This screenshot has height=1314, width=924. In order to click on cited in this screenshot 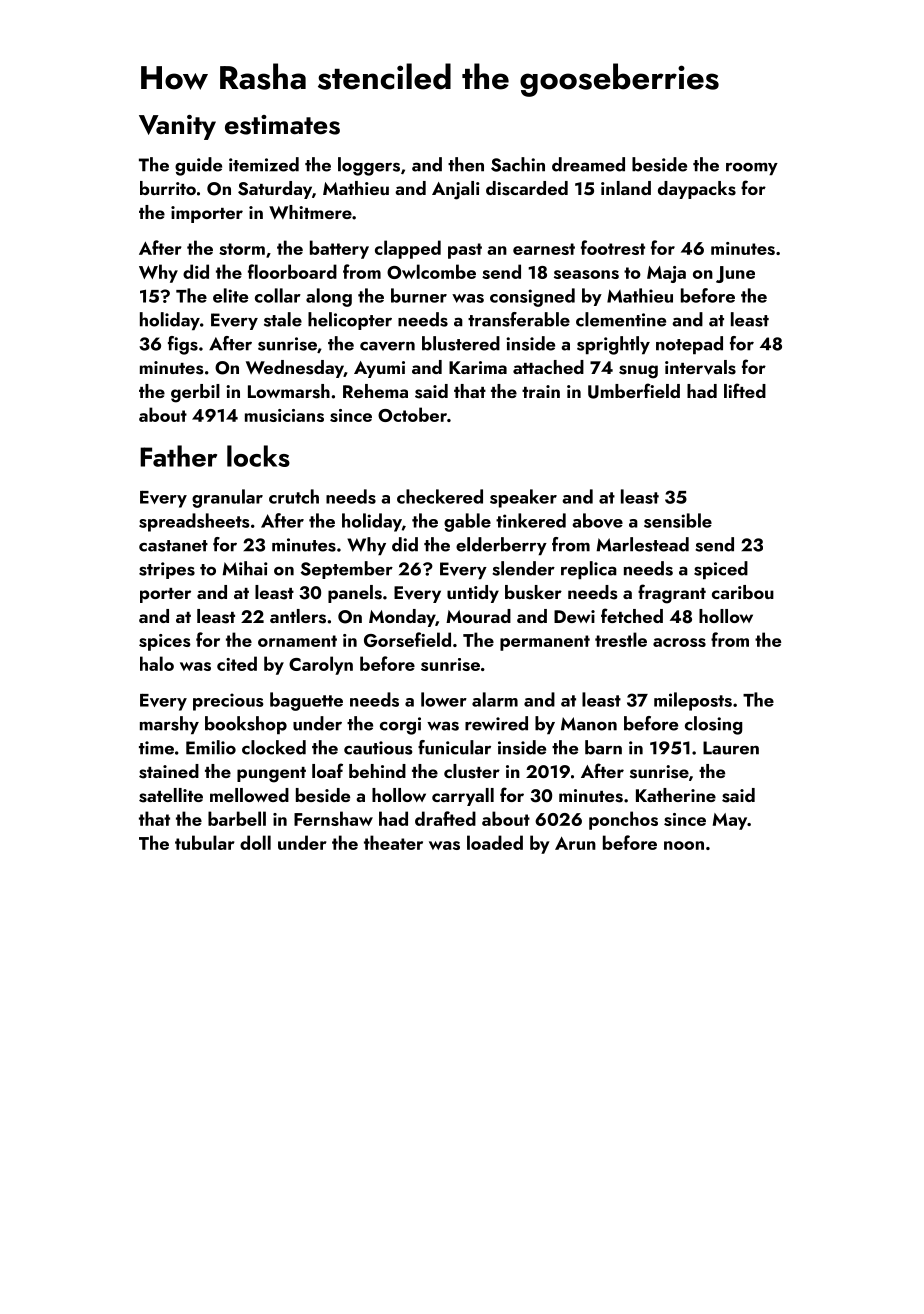, I will do `click(237, 663)`.
